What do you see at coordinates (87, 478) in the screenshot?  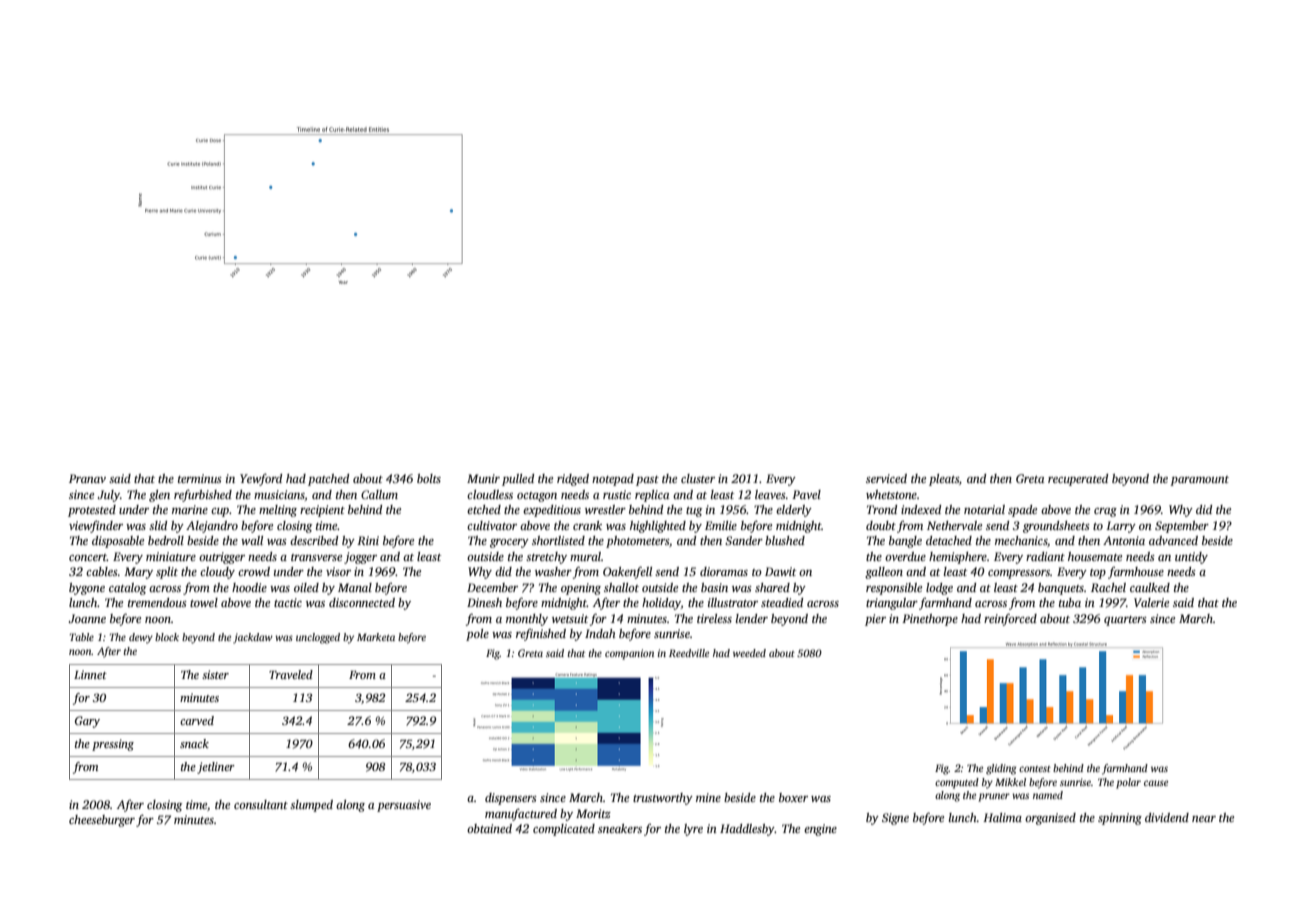 I see `Pranav` at bounding box center [87, 478].
